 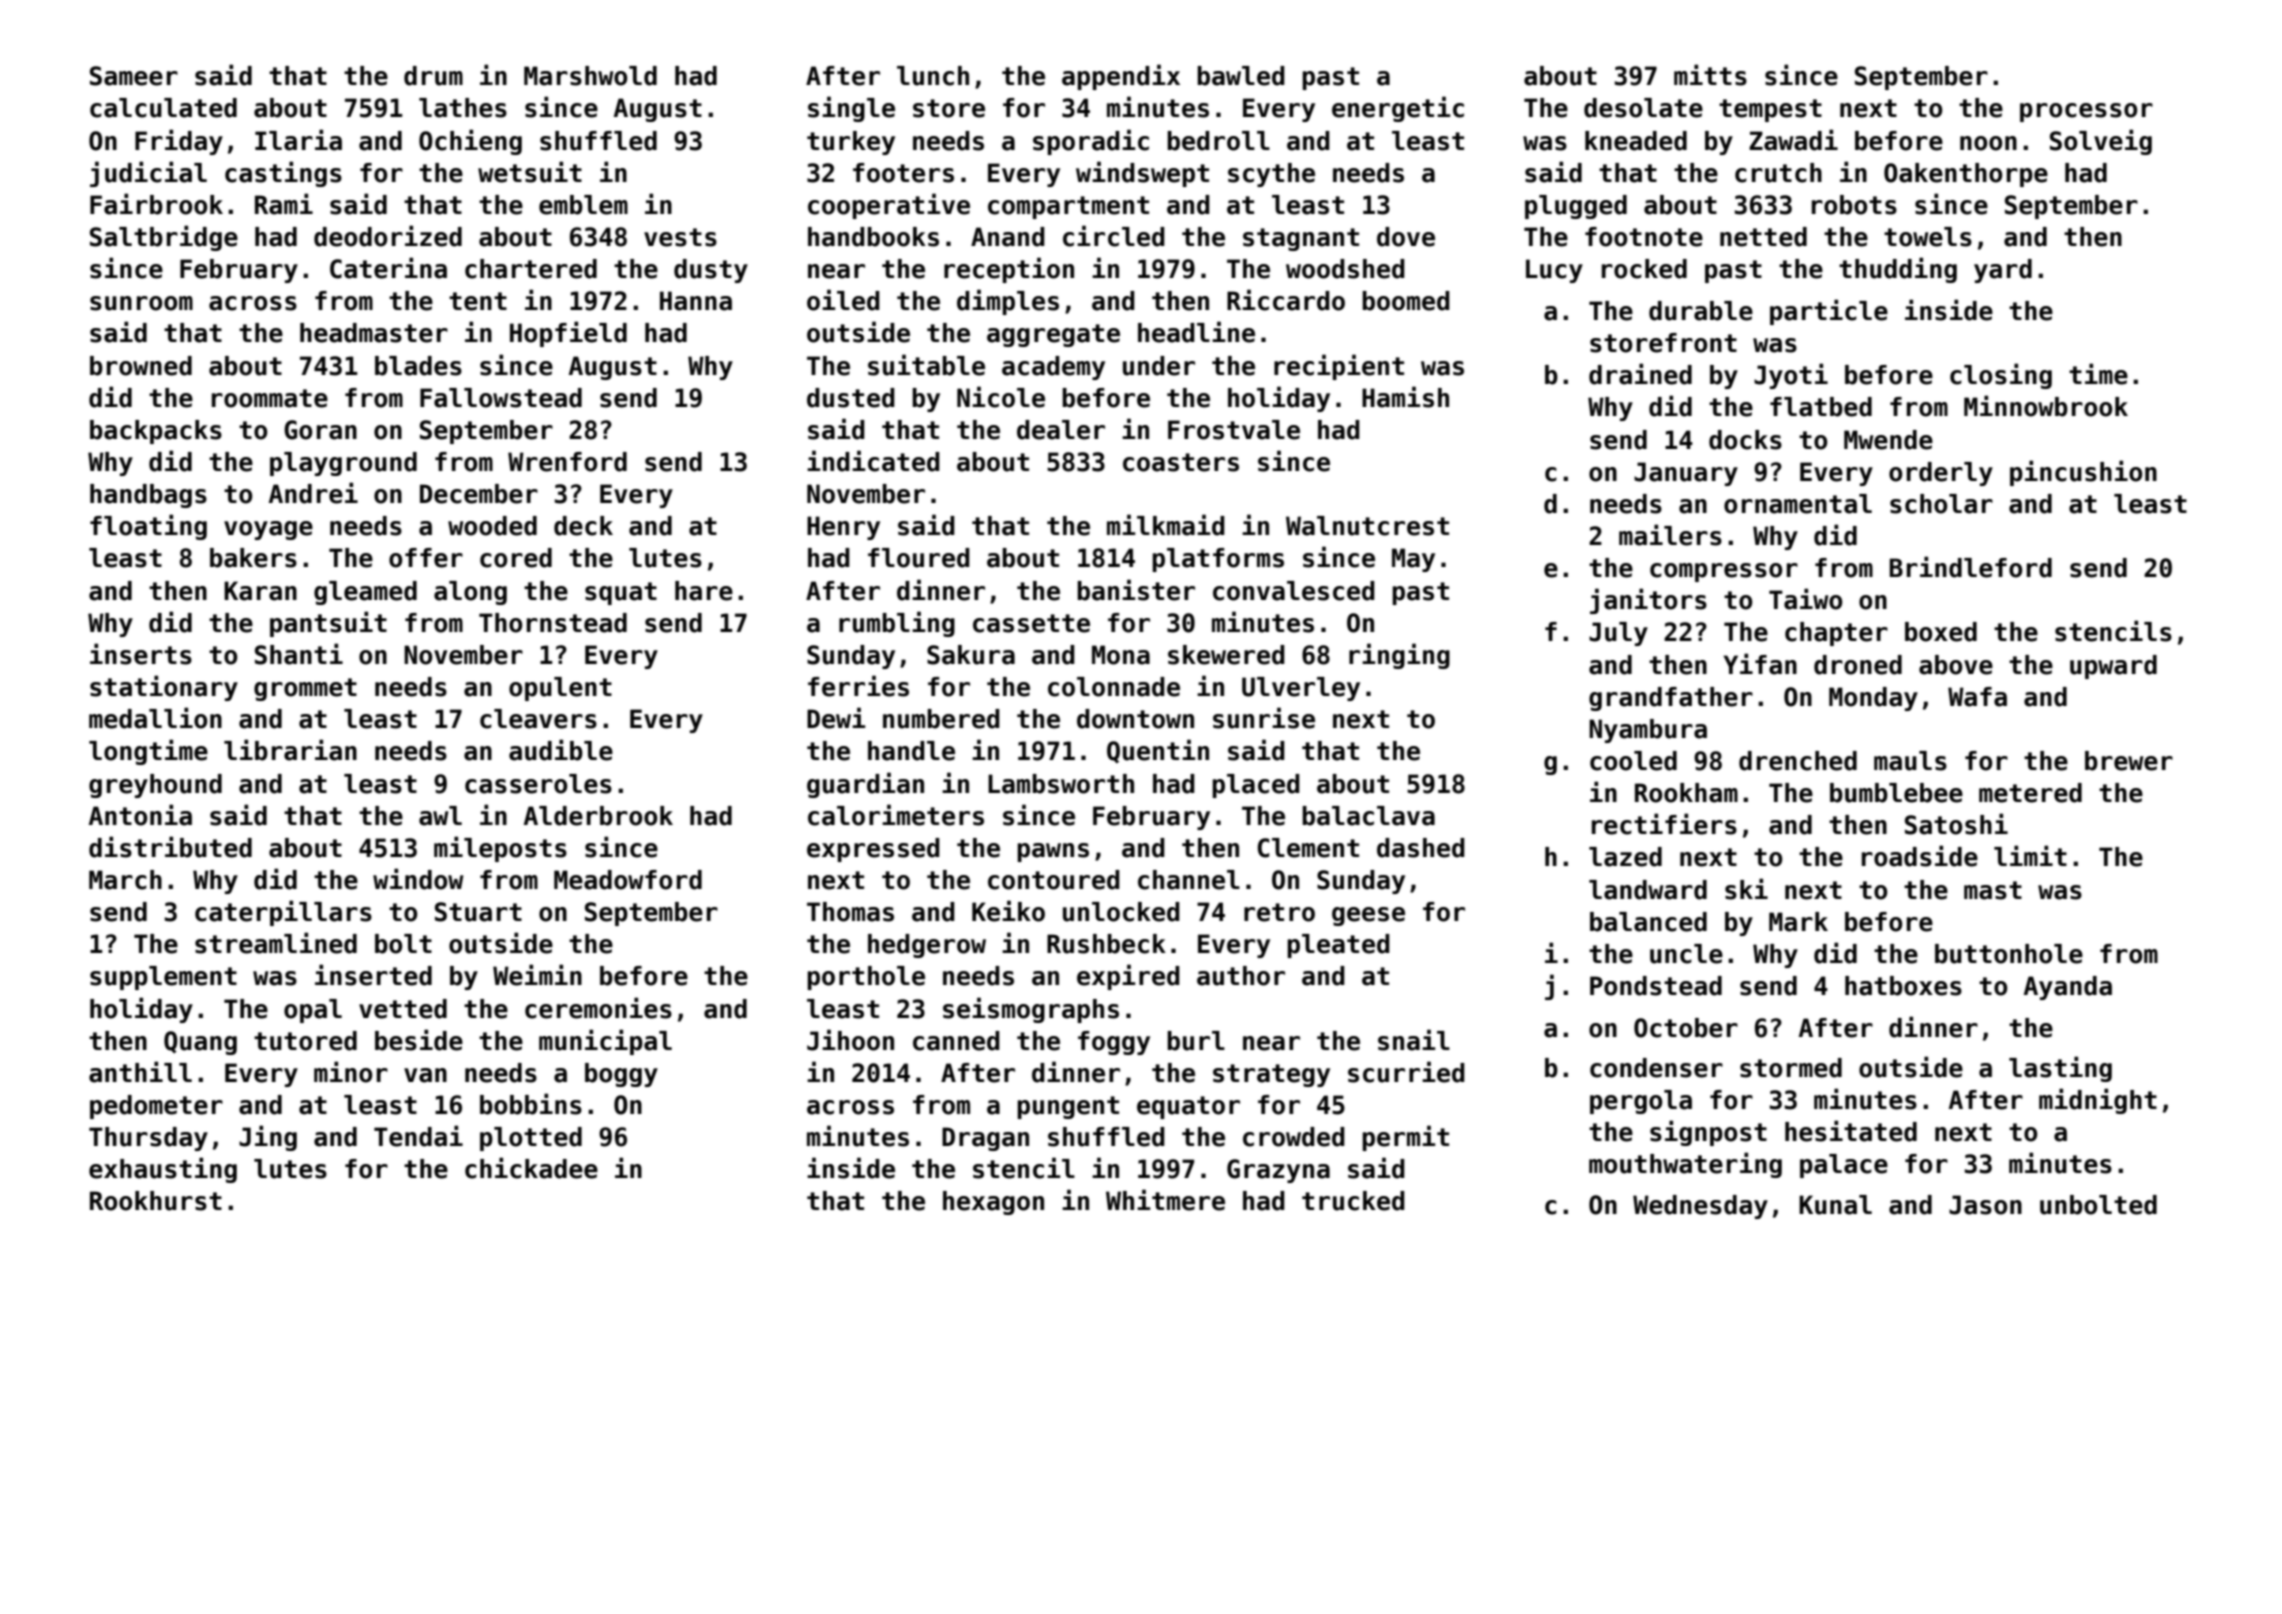 What do you see at coordinates (560, 689) in the document?
I see `opulent` at bounding box center [560, 689].
